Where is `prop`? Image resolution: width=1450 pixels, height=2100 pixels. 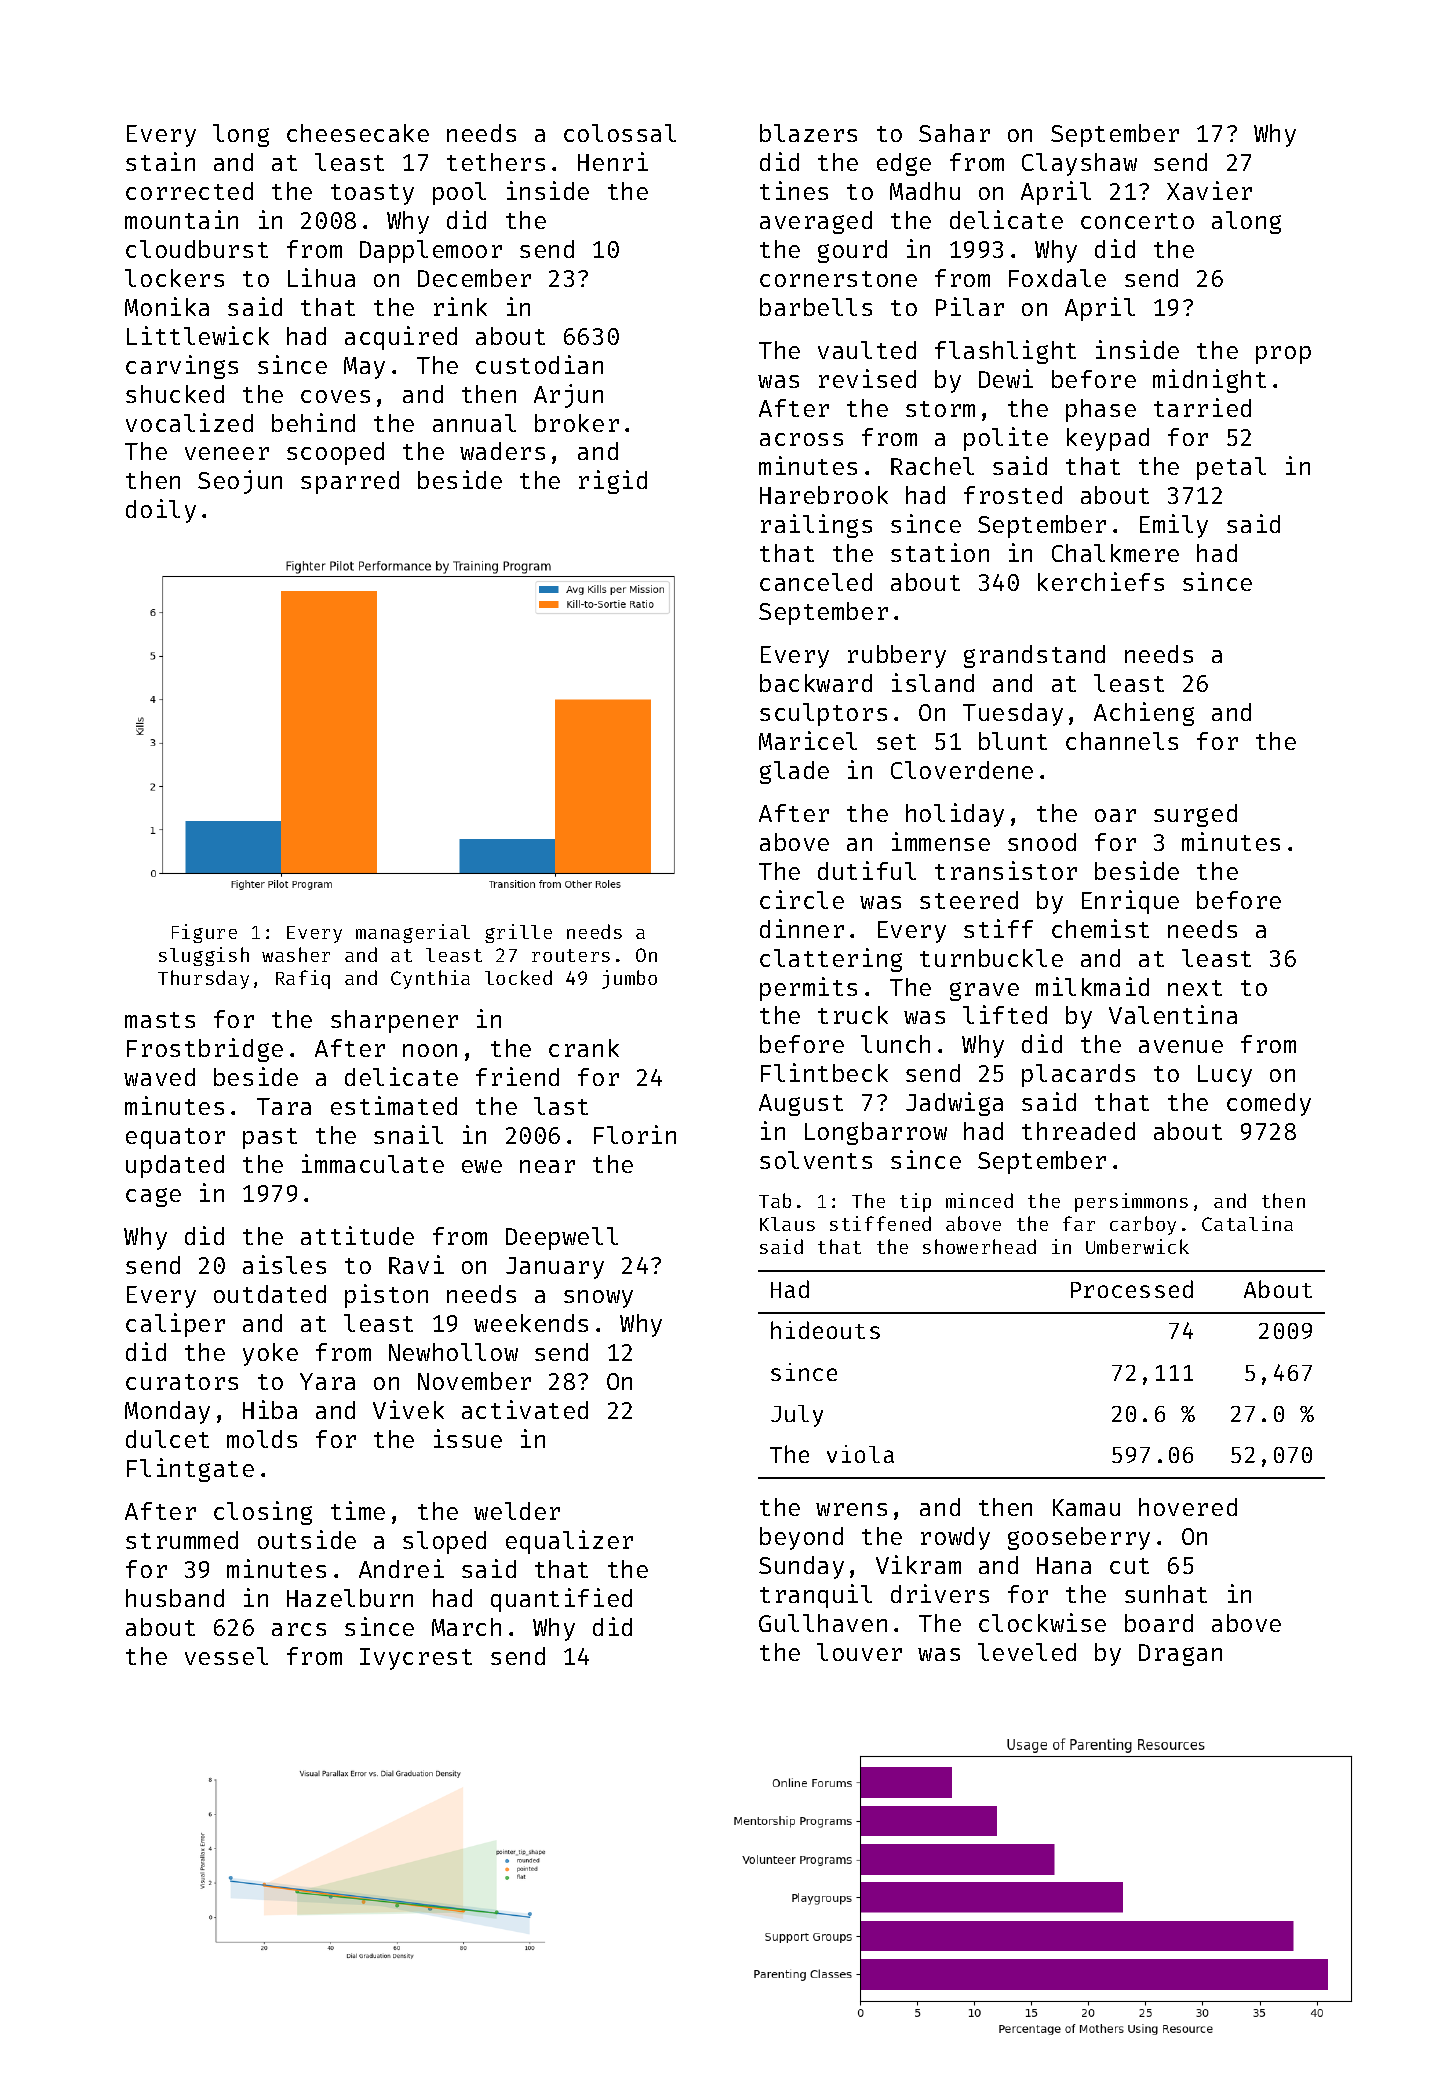
prop is located at coordinates (1283, 355).
